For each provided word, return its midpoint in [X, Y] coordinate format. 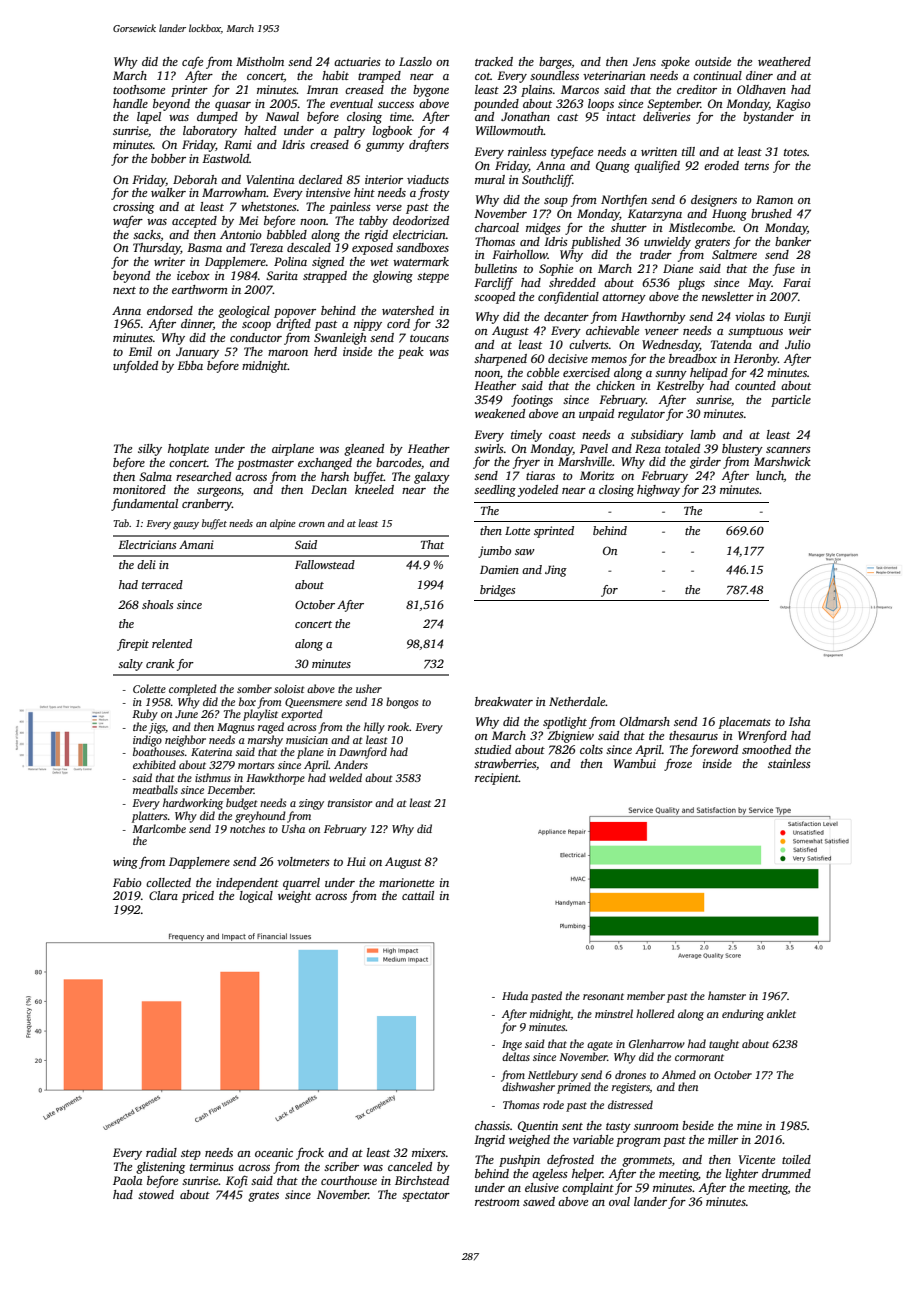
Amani [196, 544]
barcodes [398, 462]
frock [310, 1154]
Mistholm [260, 61]
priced [197, 897]
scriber [341, 1166]
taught [724, 1045]
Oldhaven [761, 89]
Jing [556, 571]
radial [161, 1152]
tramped [379, 77]
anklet [781, 1013]
